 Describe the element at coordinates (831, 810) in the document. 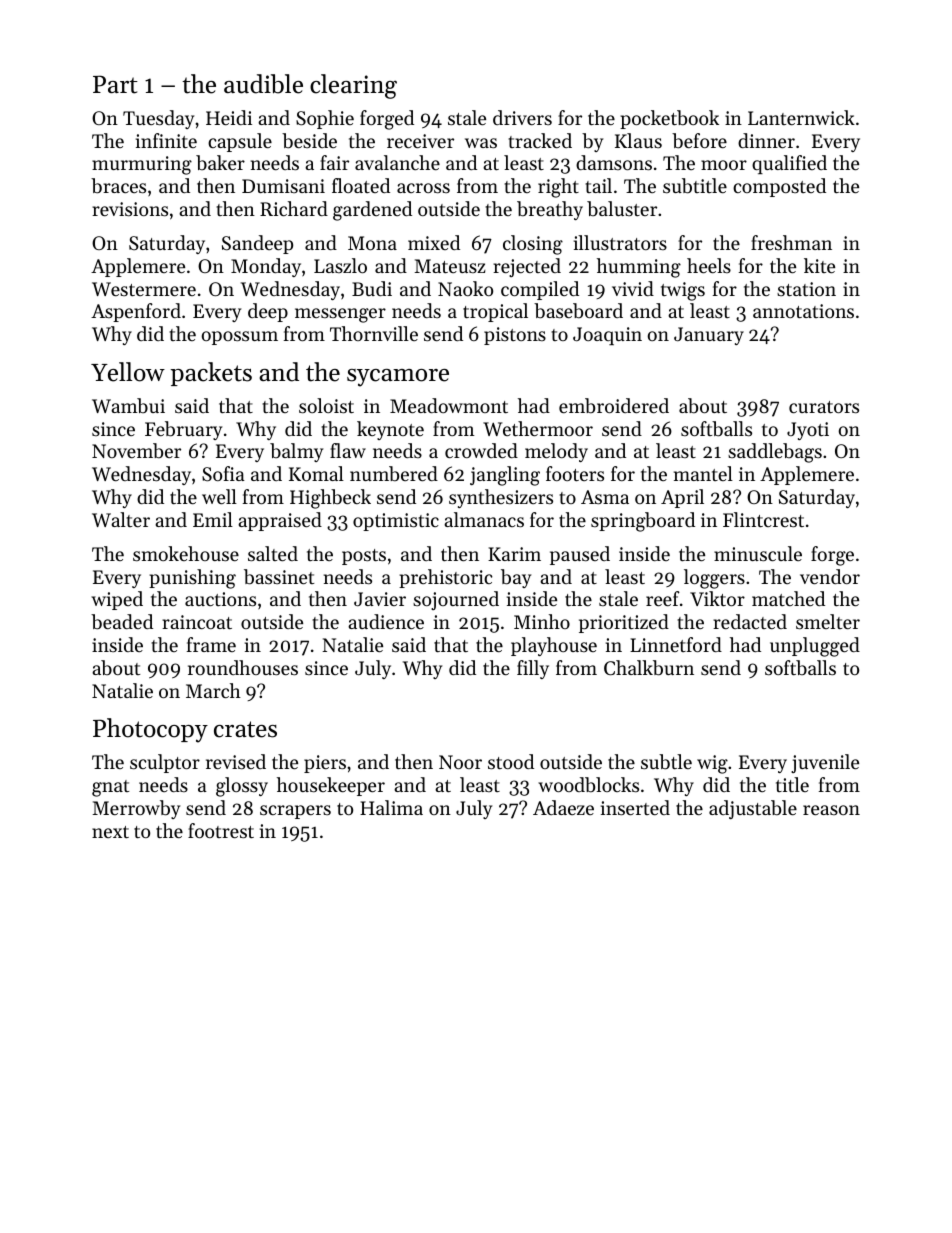

I see `reason` at that location.
